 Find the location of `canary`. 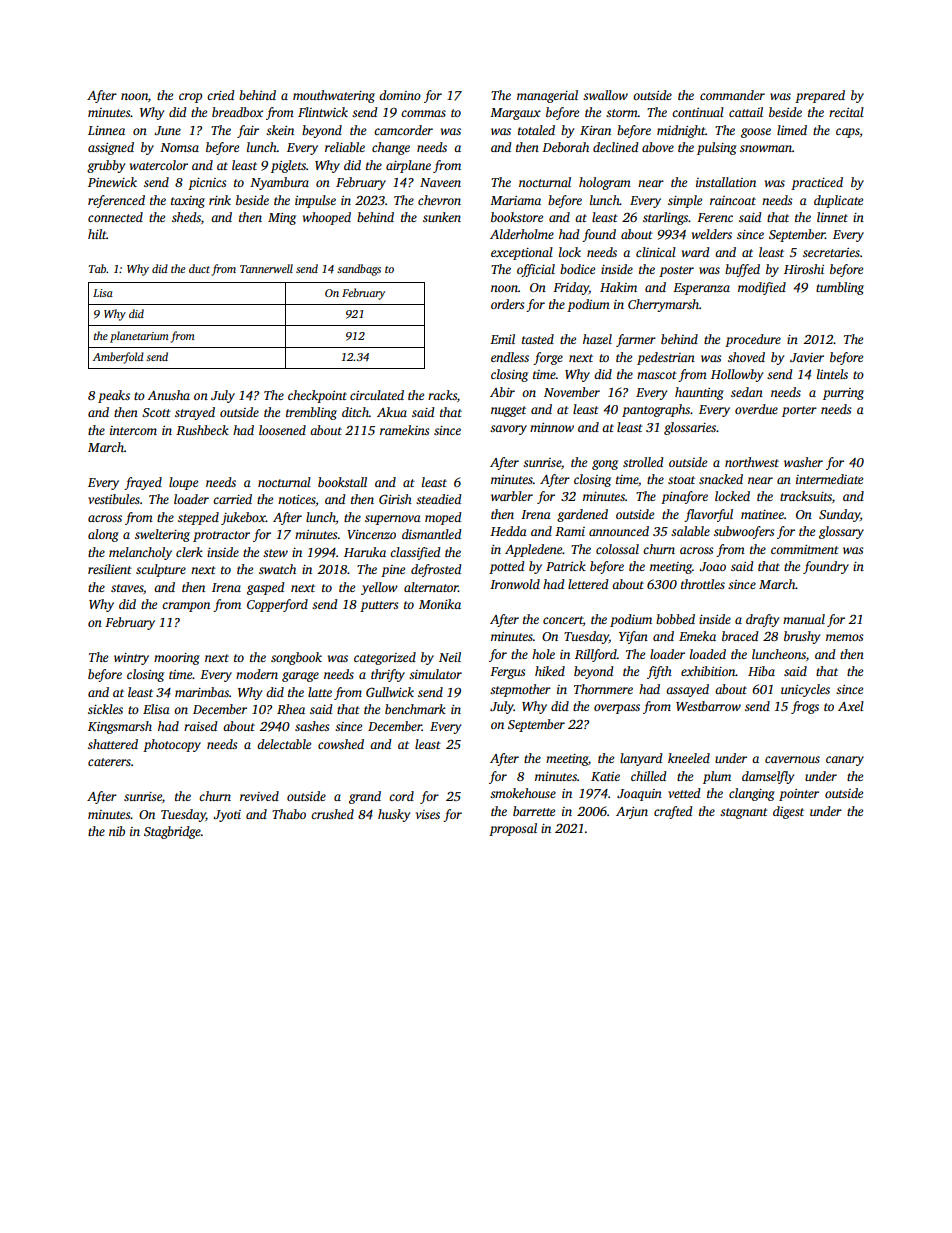

canary is located at coordinates (845, 761).
